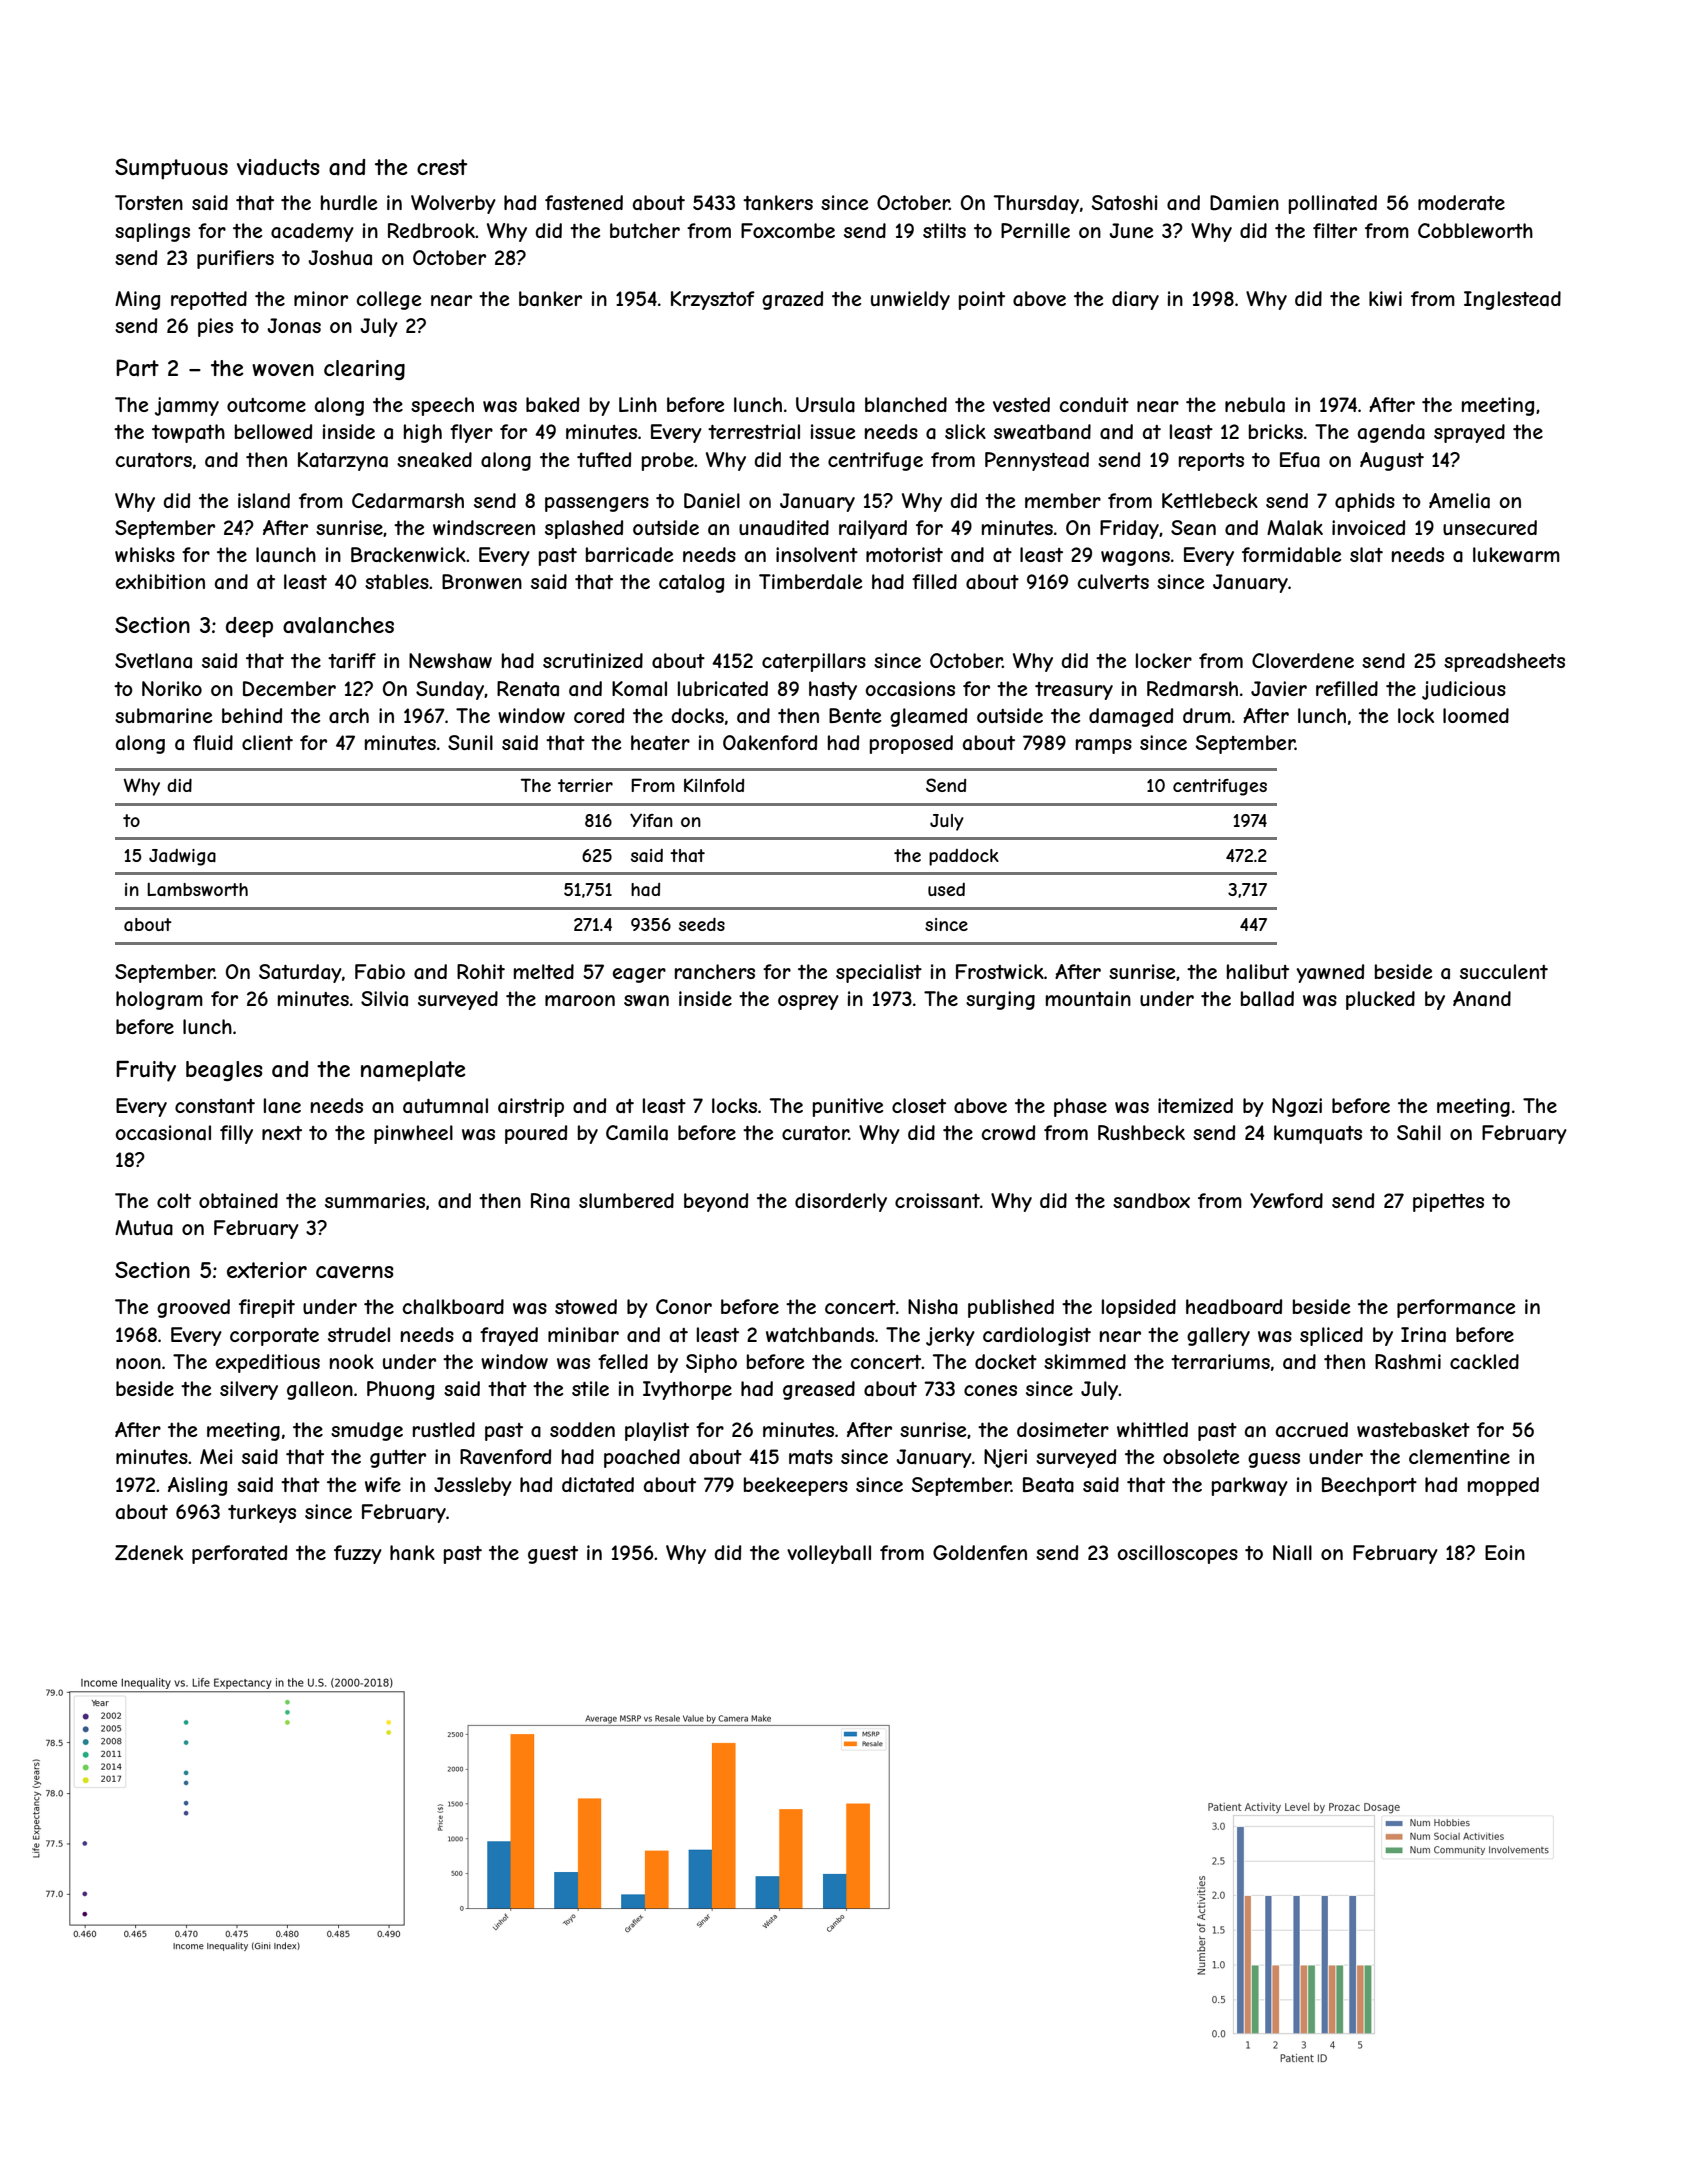  I want to click on mats, so click(811, 1457).
